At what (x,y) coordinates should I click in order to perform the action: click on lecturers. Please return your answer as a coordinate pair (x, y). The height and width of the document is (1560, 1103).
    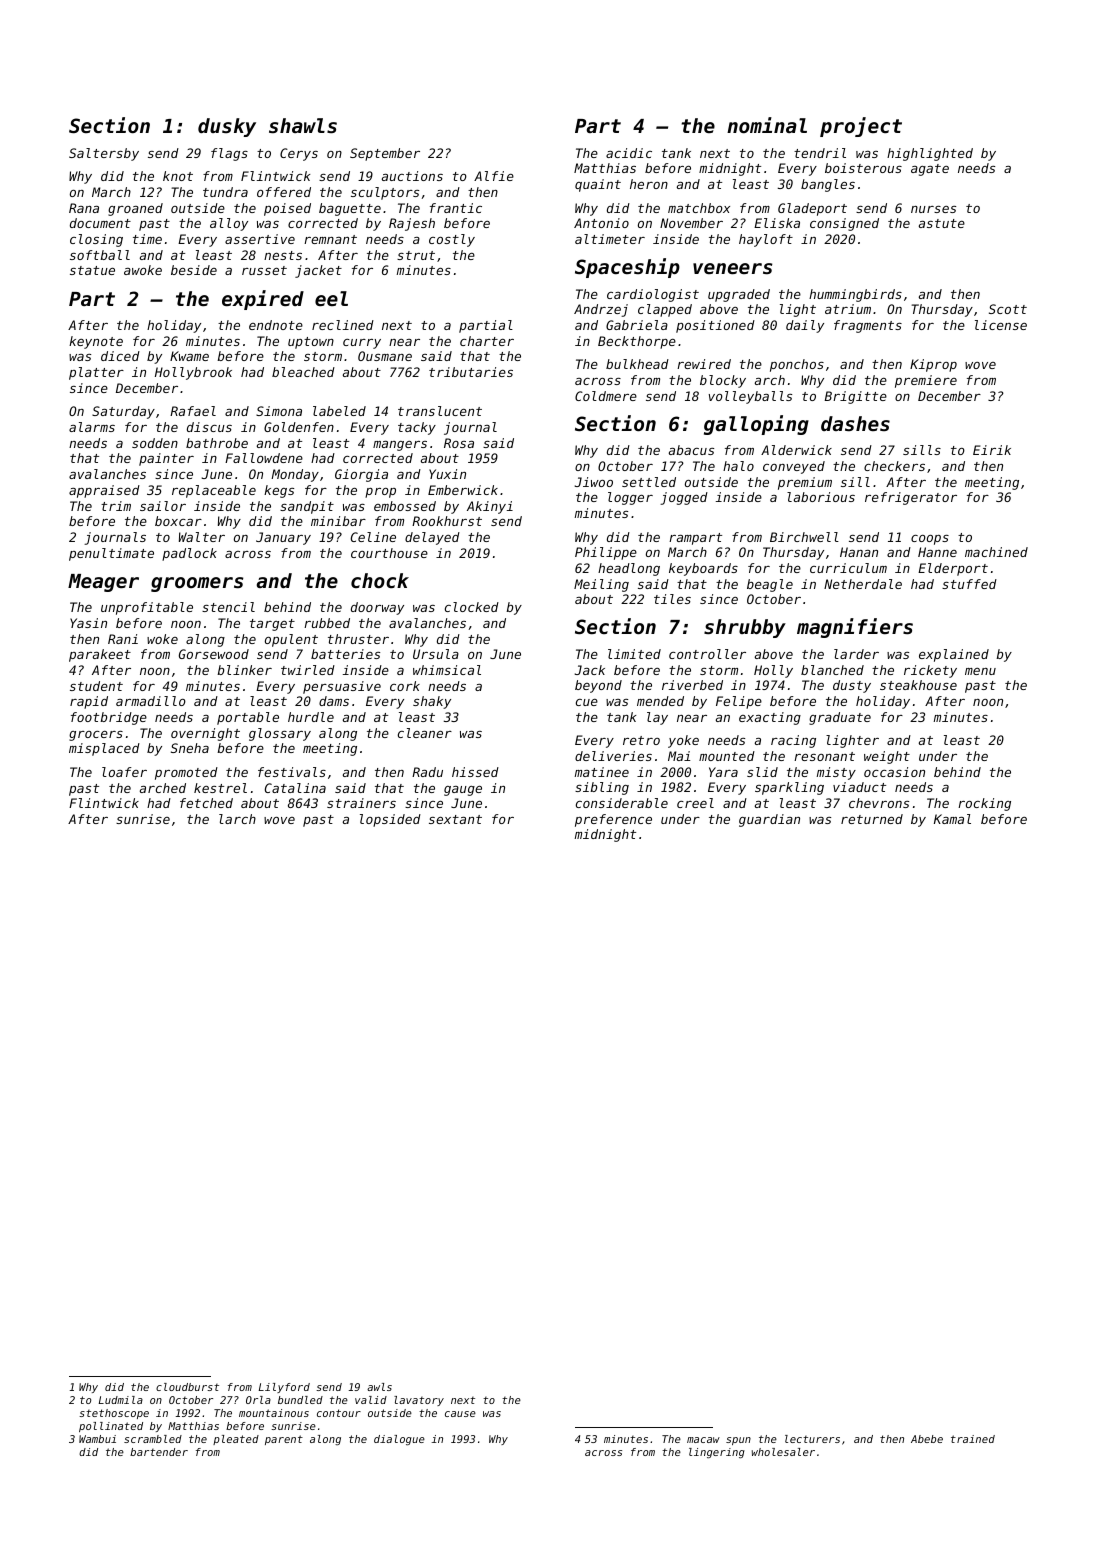
    Looking at the image, I should click on (812, 1439).
